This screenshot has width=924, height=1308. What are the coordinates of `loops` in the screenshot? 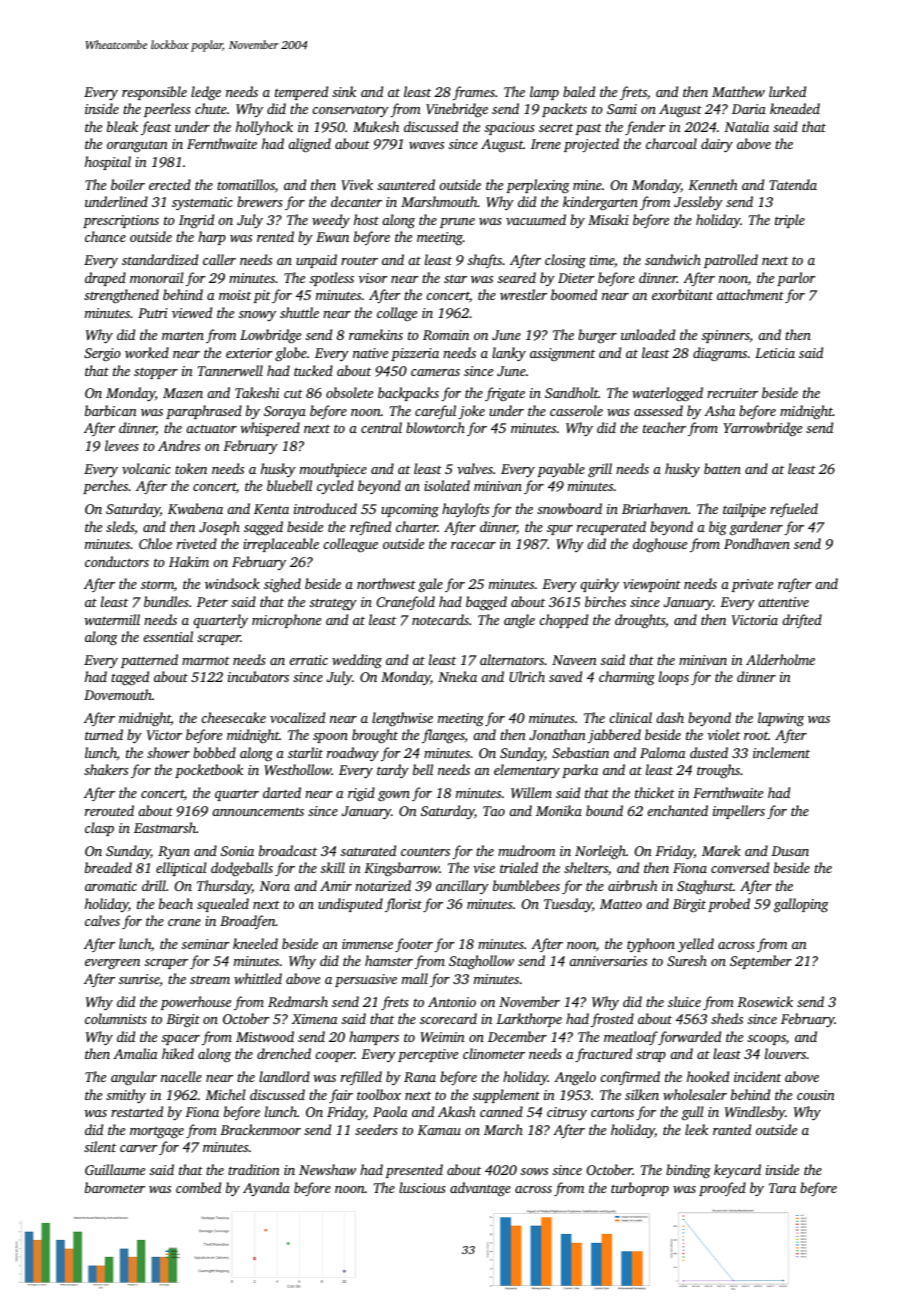 It's located at (674, 678).
